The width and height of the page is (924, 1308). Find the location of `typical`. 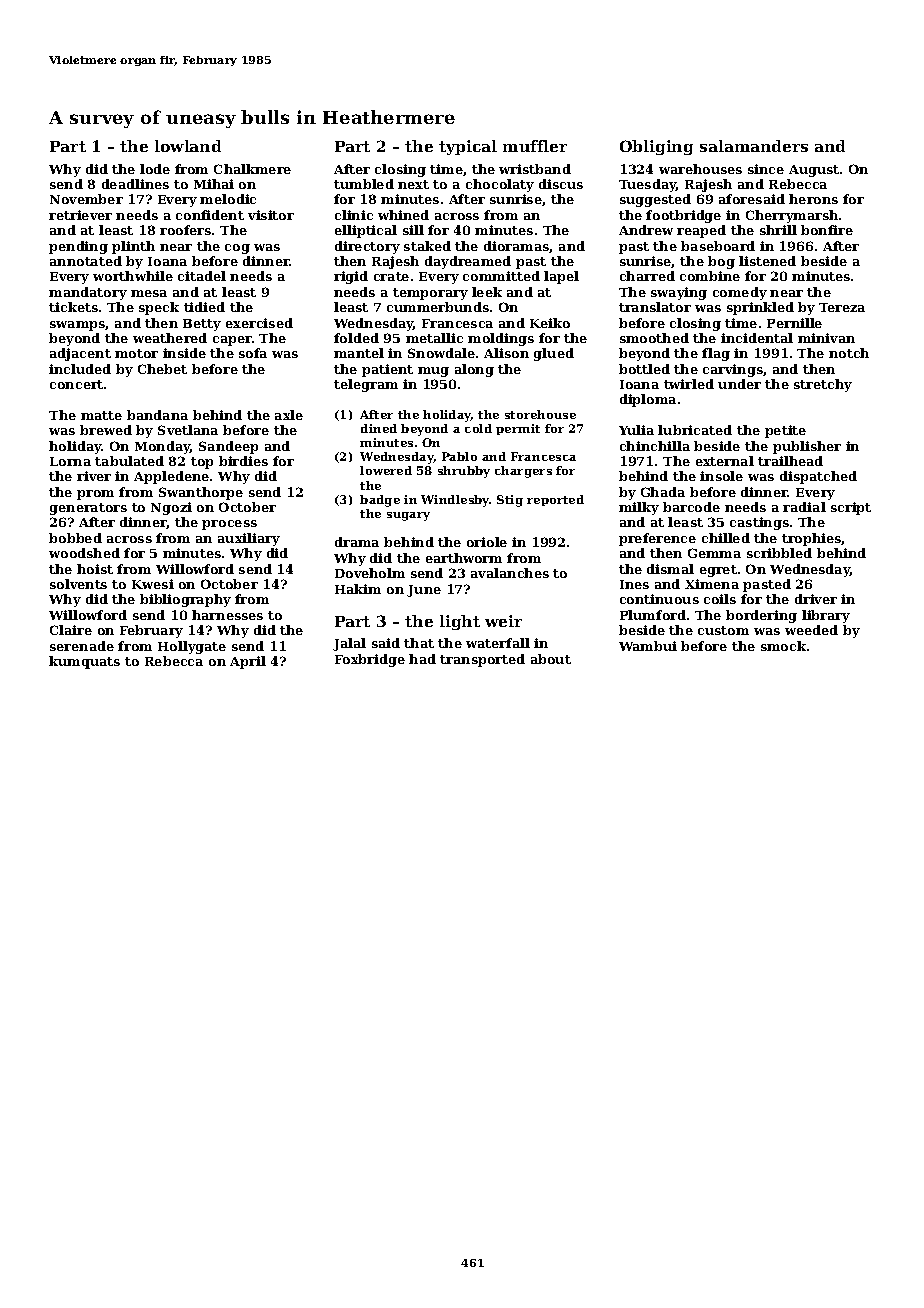

typical is located at coordinates (468, 147).
